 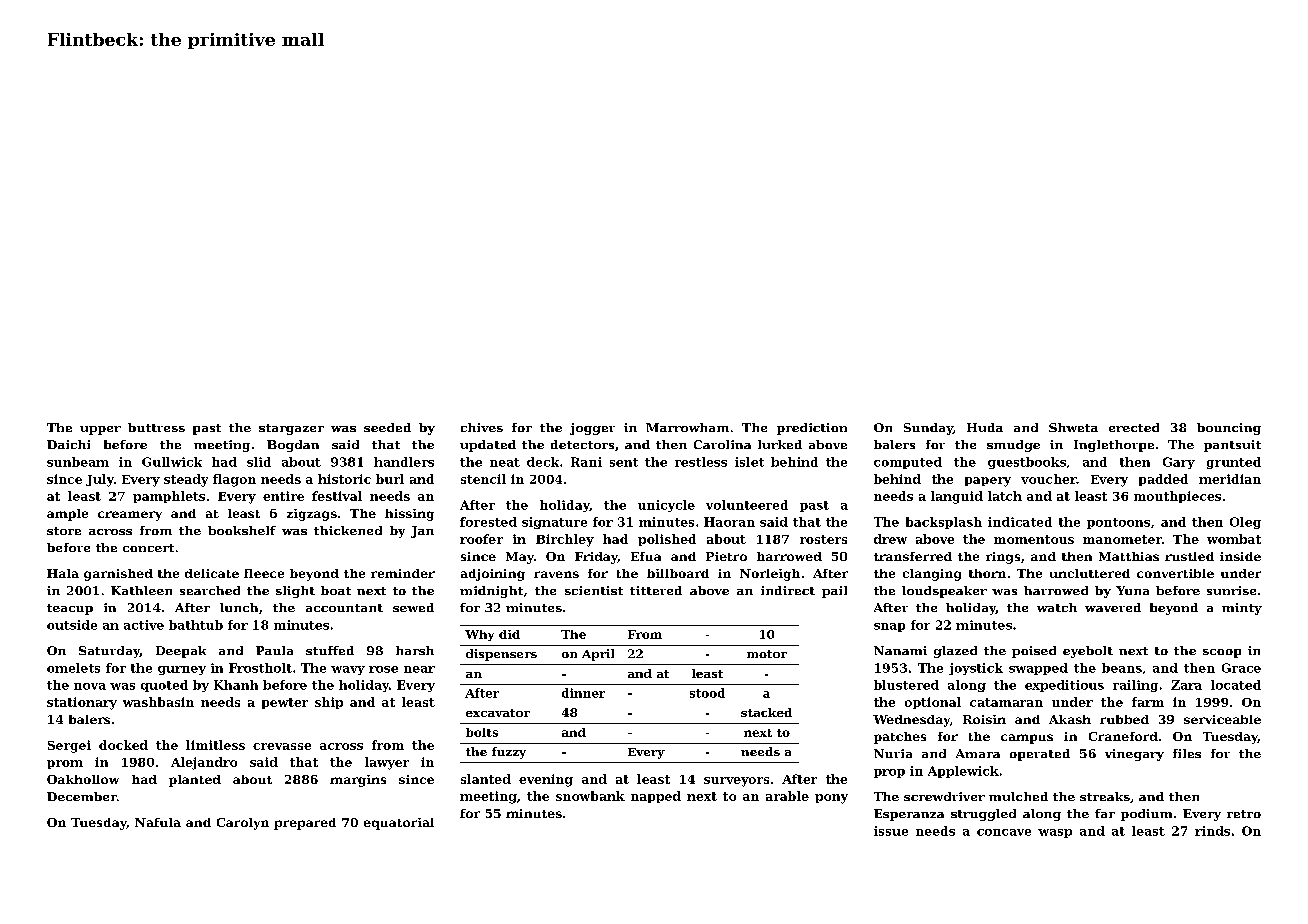 What do you see at coordinates (291, 429) in the page?
I see `stargazer` at bounding box center [291, 429].
